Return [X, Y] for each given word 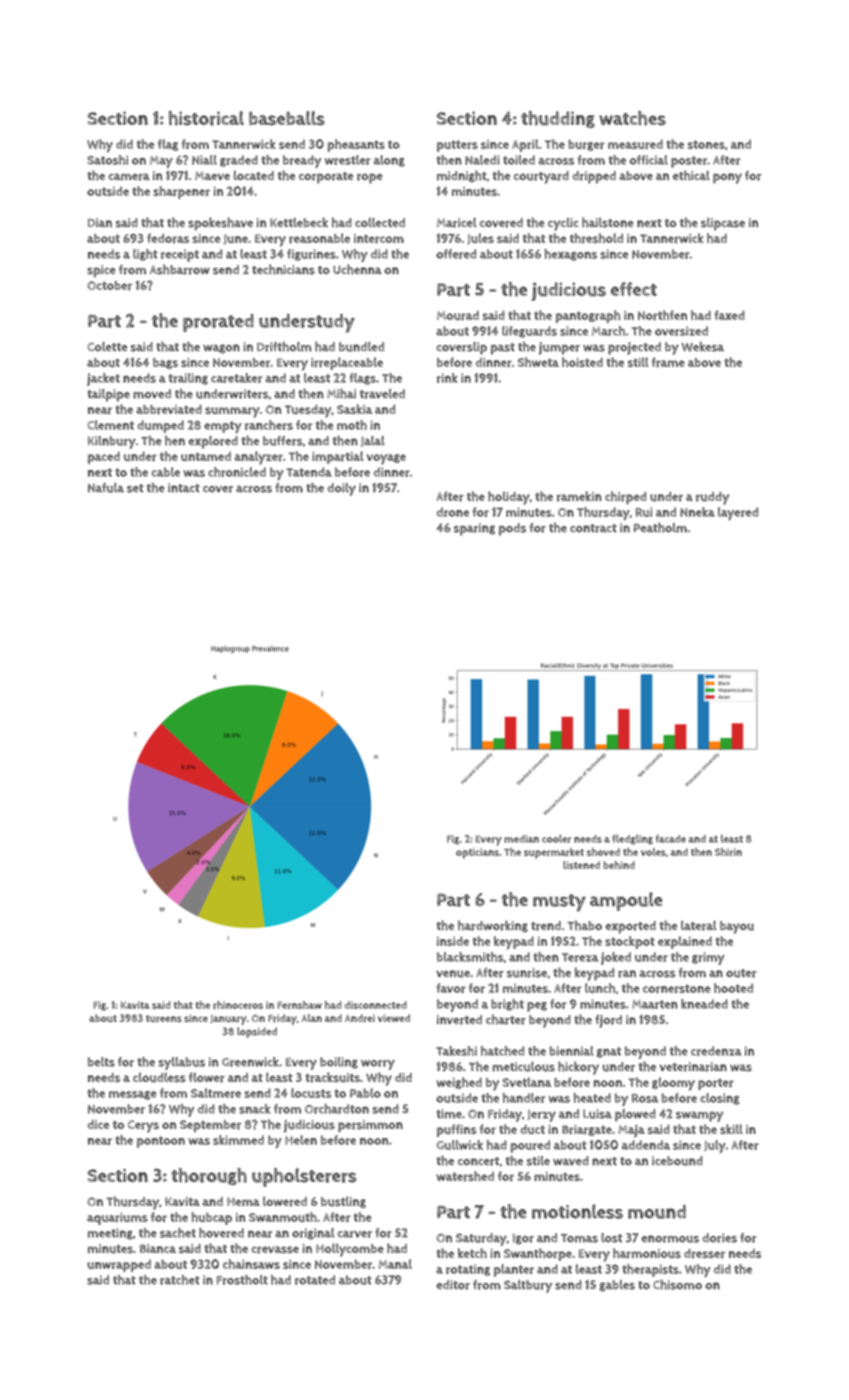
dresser [704, 1253]
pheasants [356, 145]
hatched [502, 1051]
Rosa [645, 1098]
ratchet [180, 1280]
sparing [474, 529]
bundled [361, 347]
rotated [315, 1280]
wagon [221, 349]
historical [206, 118]
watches [633, 118]
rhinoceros [238, 1005]
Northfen [662, 315]
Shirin [728, 852]
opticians [477, 853]
